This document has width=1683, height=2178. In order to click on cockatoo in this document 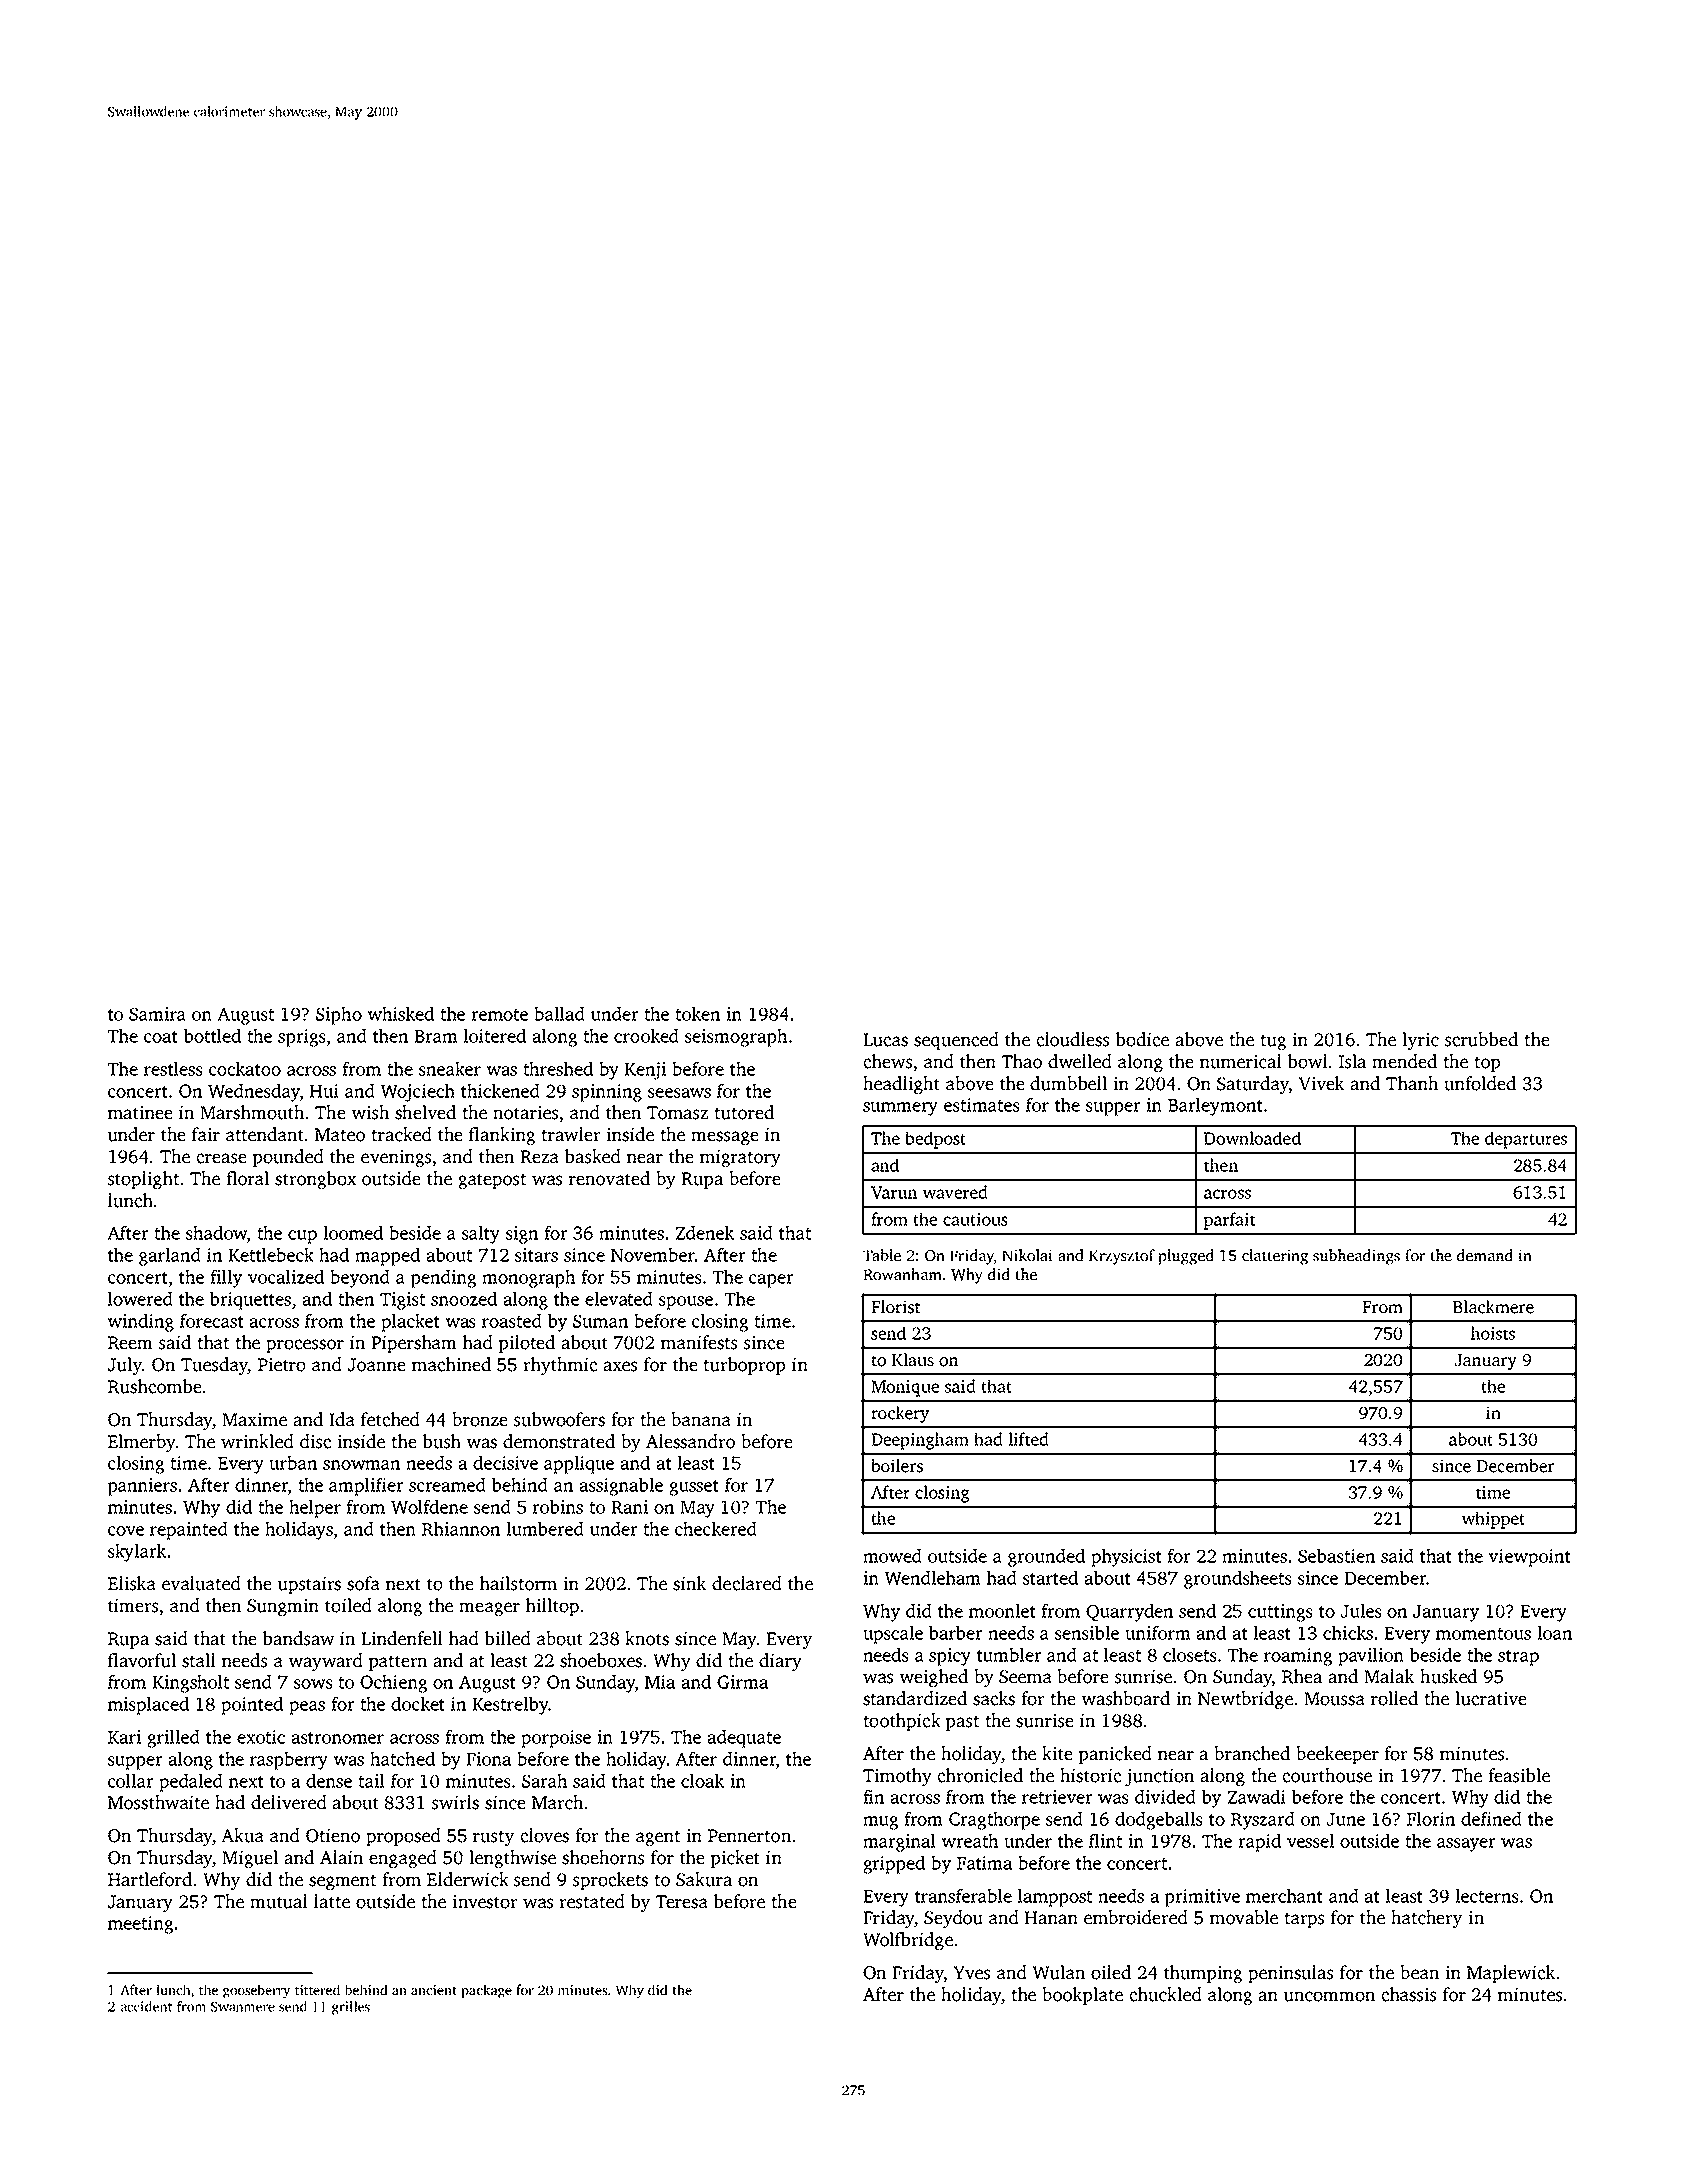, I will do `click(245, 1068)`.
